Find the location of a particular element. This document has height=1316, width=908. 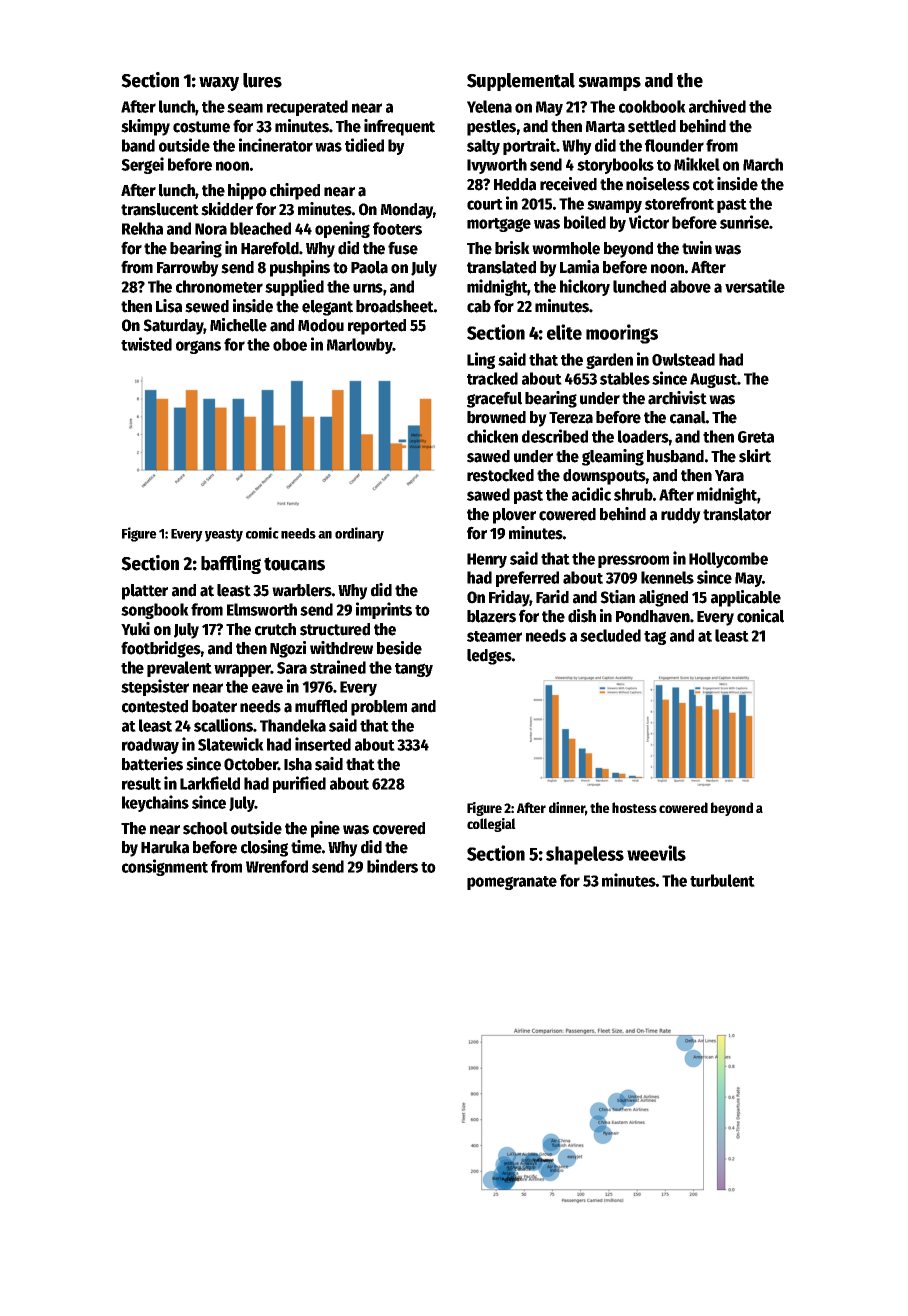

roadway is located at coordinates (150, 746).
